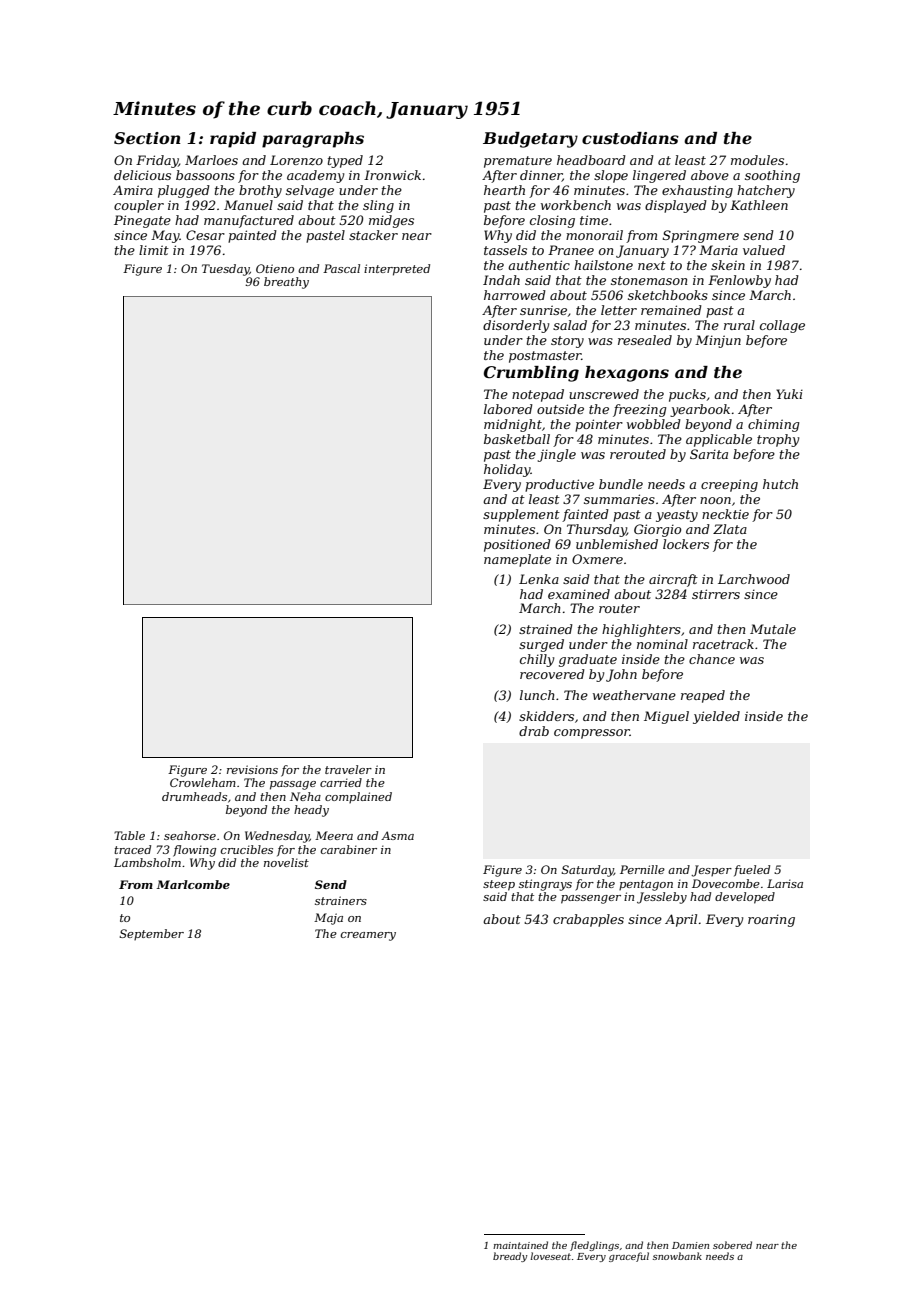 The image size is (924, 1308). I want to click on Marlcombe, so click(193, 884).
